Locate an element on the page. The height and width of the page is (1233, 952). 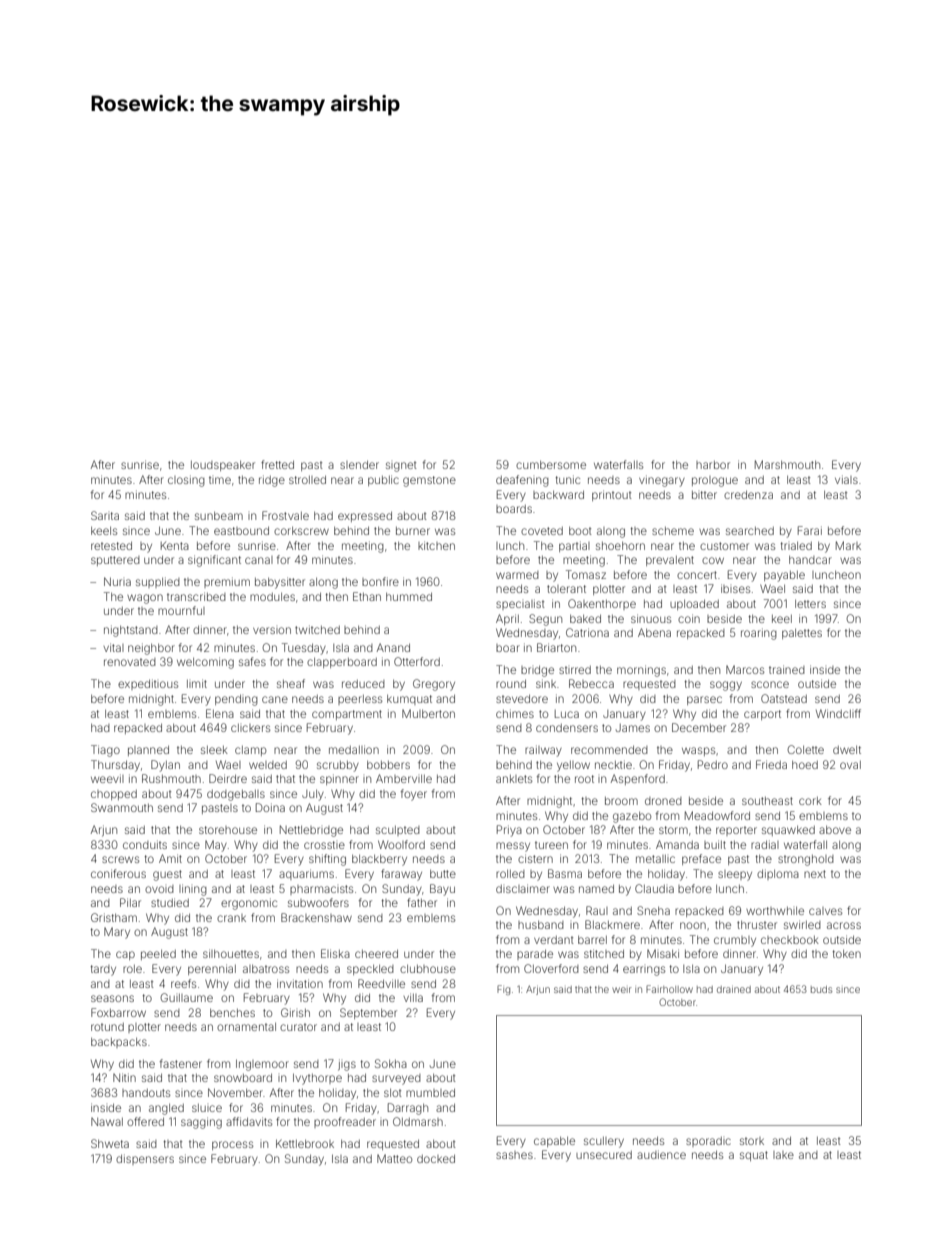
closing is located at coordinates (186, 481).
